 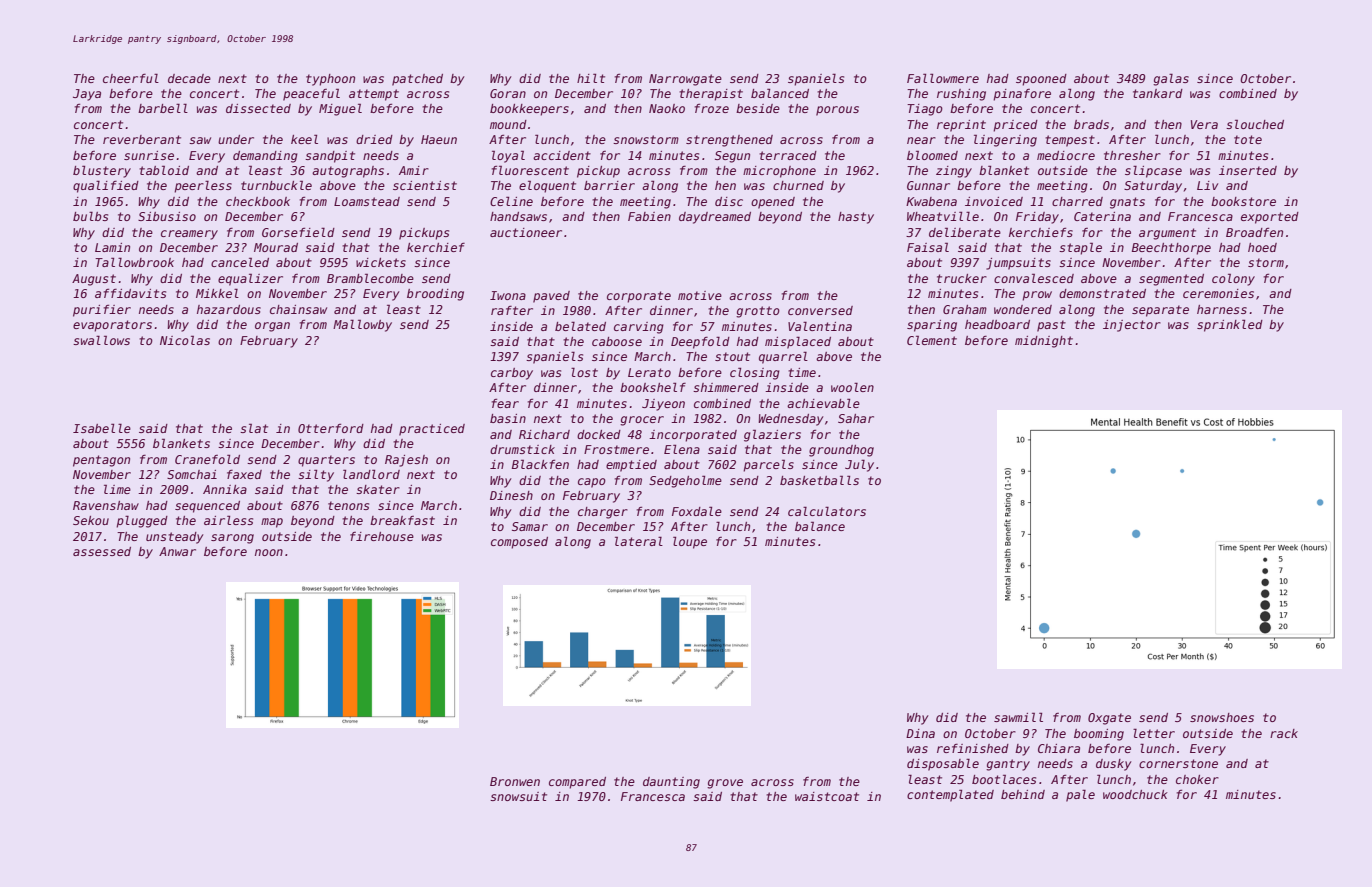 I want to click on bookshelf, so click(x=653, y=387).
